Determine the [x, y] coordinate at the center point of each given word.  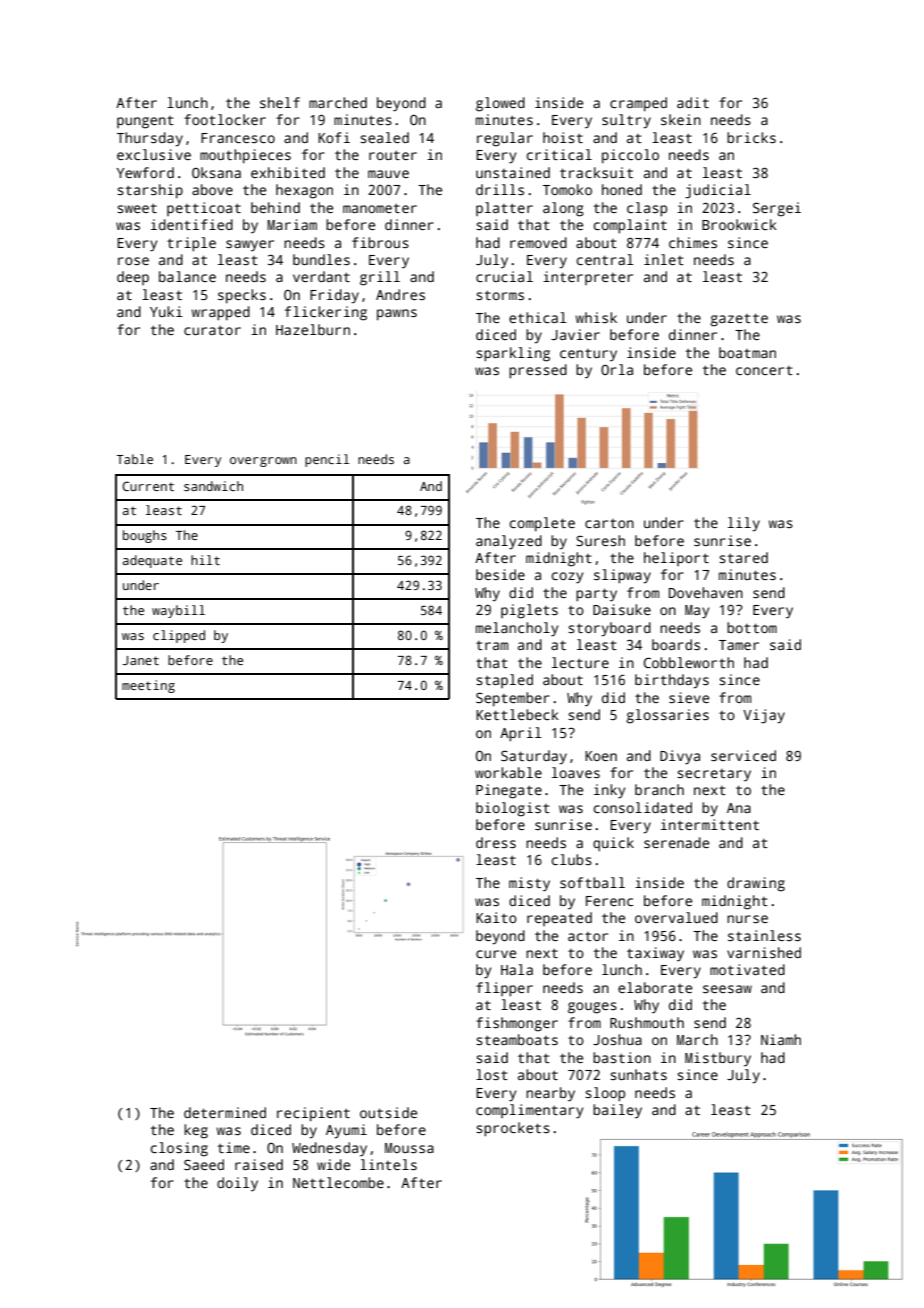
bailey [617, 1111]
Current [148, 486]
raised [259, 1164]
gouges [592, 1008]
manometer [380, 208]
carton [609, 523]
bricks [751, 137]
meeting [148, 686]
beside [500, 574]
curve [496, 954]
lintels [388, 1164]
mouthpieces [245, 156]
